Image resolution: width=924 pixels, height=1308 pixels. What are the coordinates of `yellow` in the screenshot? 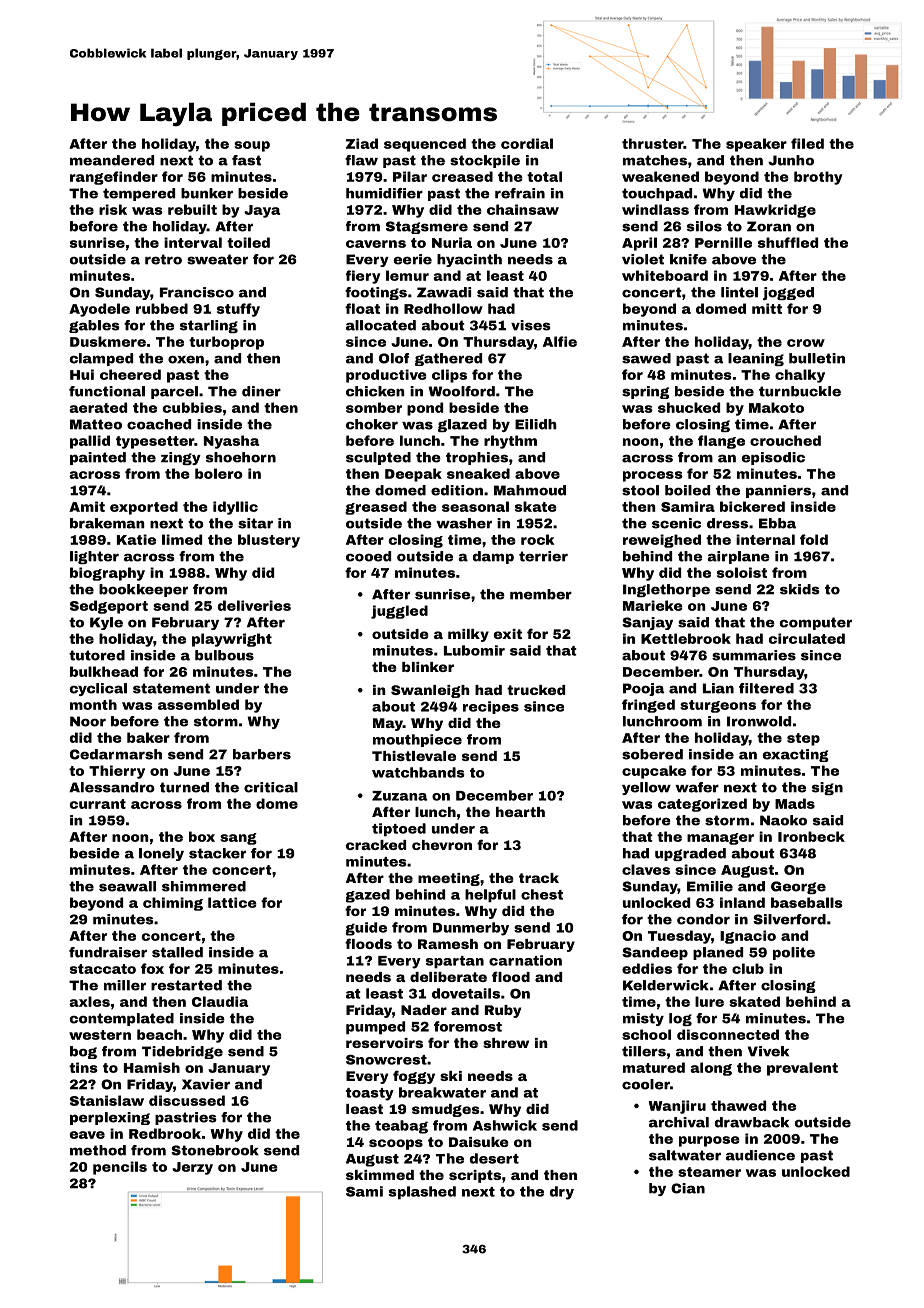 It's located at (646, 788).
